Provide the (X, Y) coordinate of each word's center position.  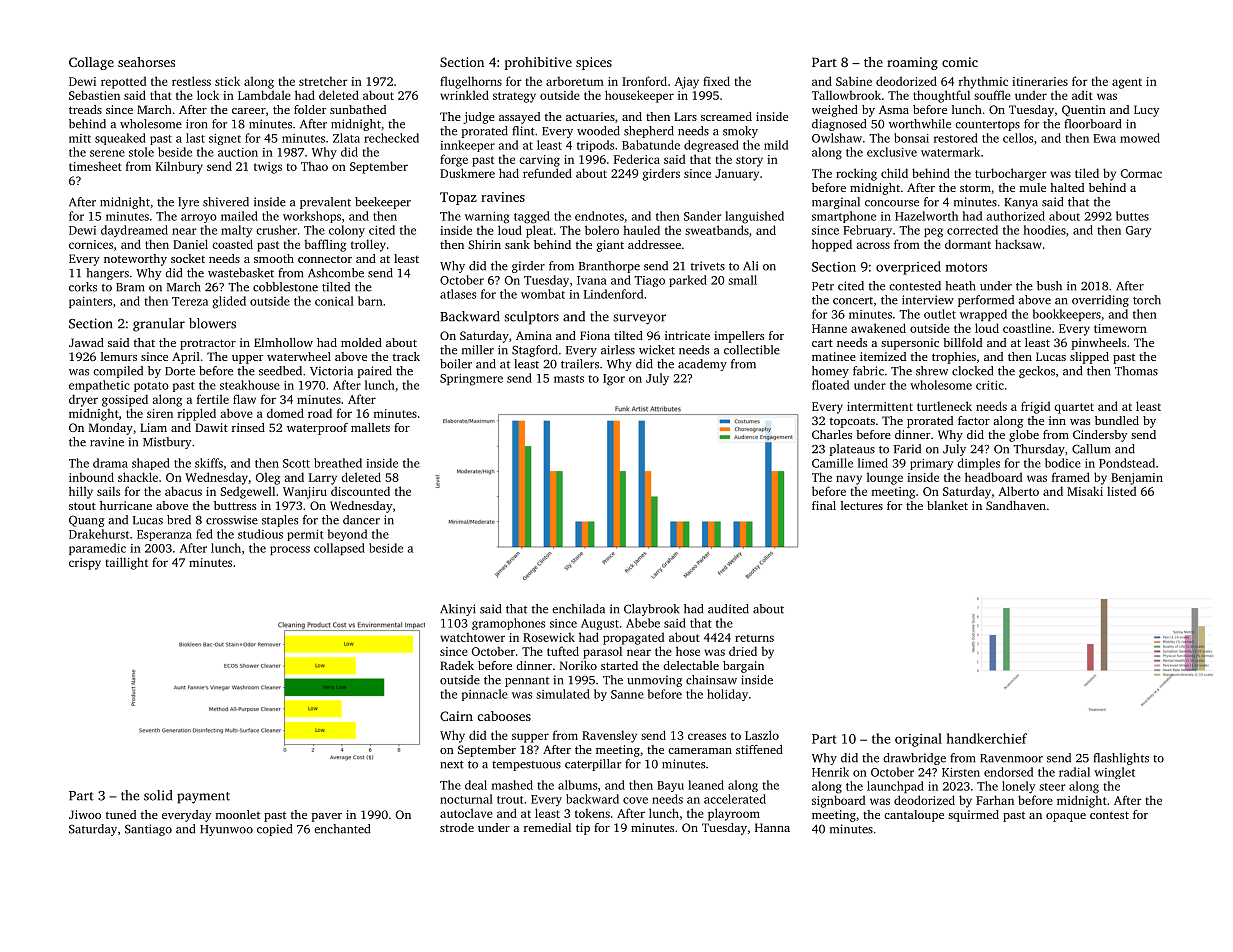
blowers (212, 323)
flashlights (1121, 759)
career (249, 111)
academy (702, 365)
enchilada (578, 609)
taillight (126, 563)
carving (539, 161)
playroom (734, 814)
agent (1127, 83)
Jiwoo (85, 814)
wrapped (983, 315)
